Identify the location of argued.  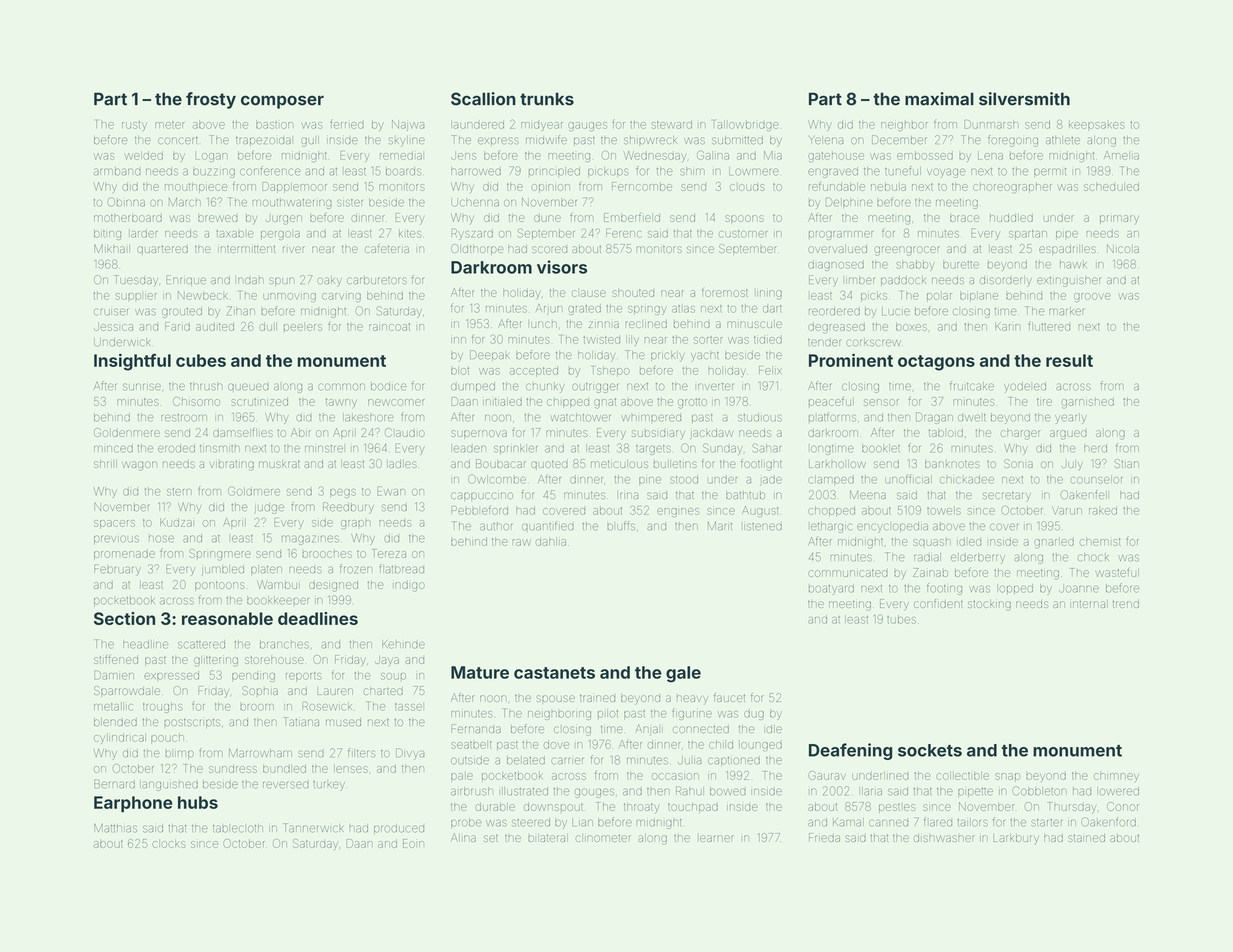
(1068, 435).
